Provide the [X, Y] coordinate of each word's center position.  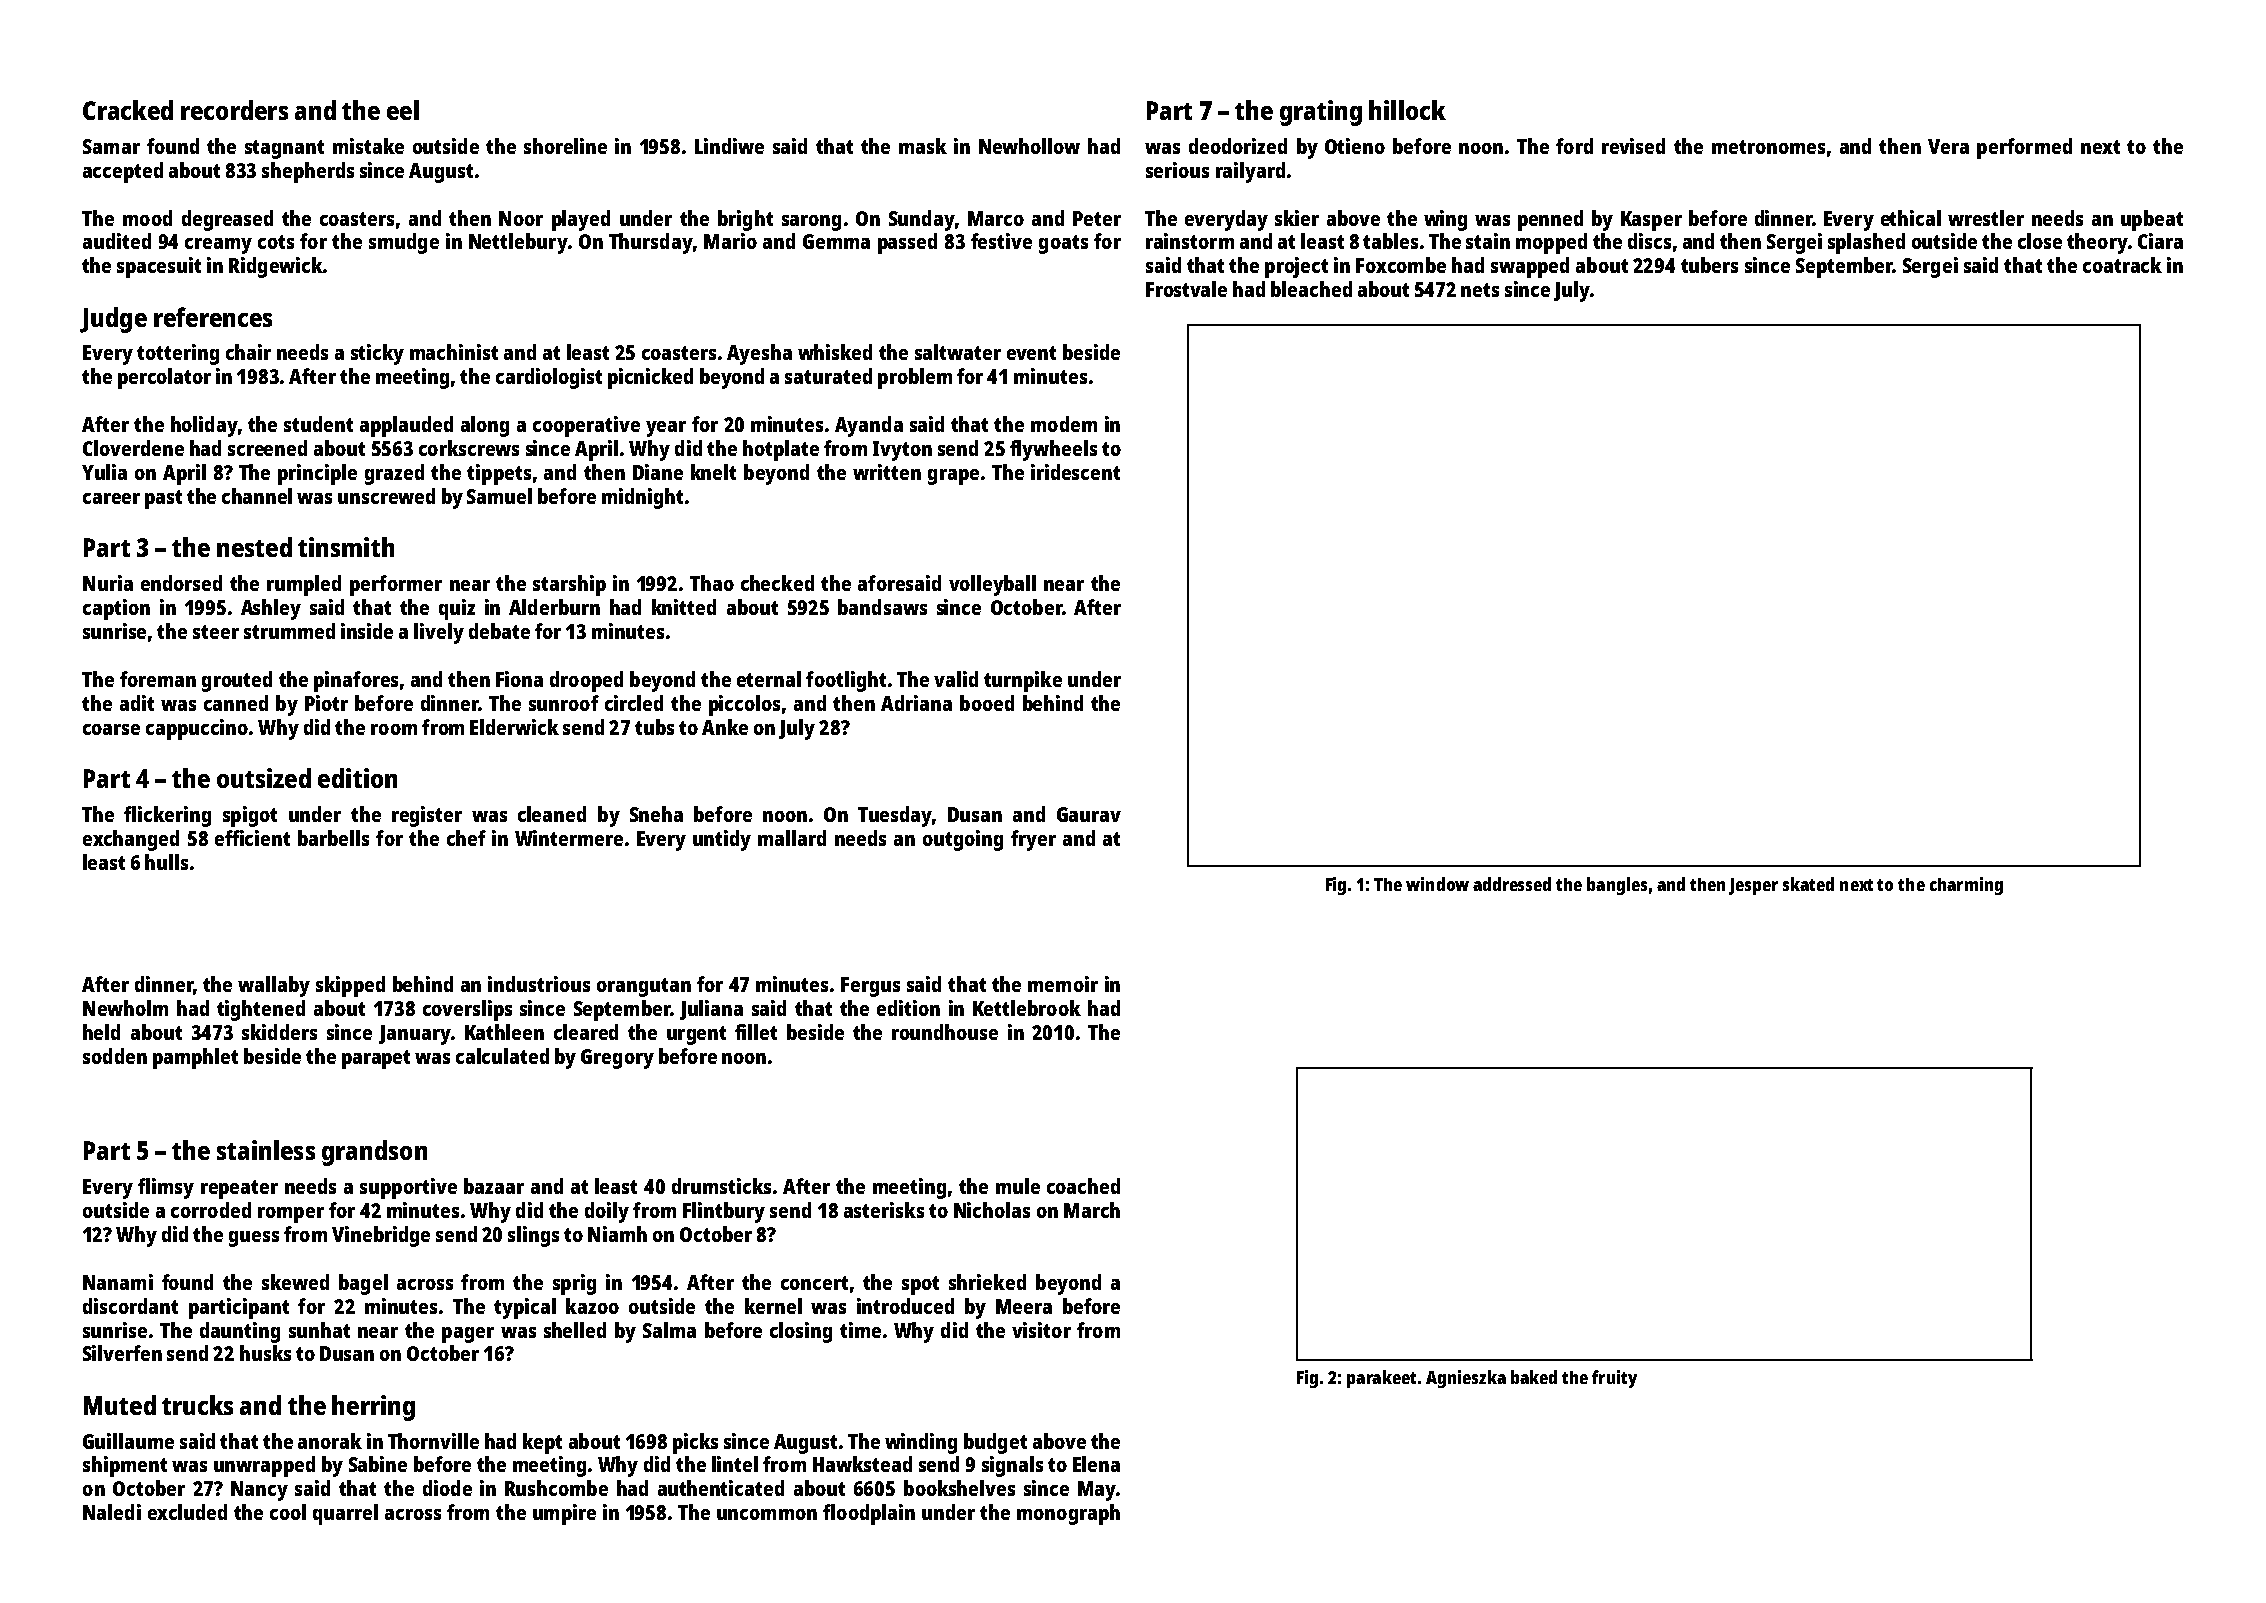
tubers [1709, 265]
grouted [237, 681]
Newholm [125, 1008]
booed [987, 703]
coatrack [2122, 265]
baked [1534, 1377]
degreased [227, 220]
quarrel [345, 1514]
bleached [1311, 289]
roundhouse [945, 1032]
